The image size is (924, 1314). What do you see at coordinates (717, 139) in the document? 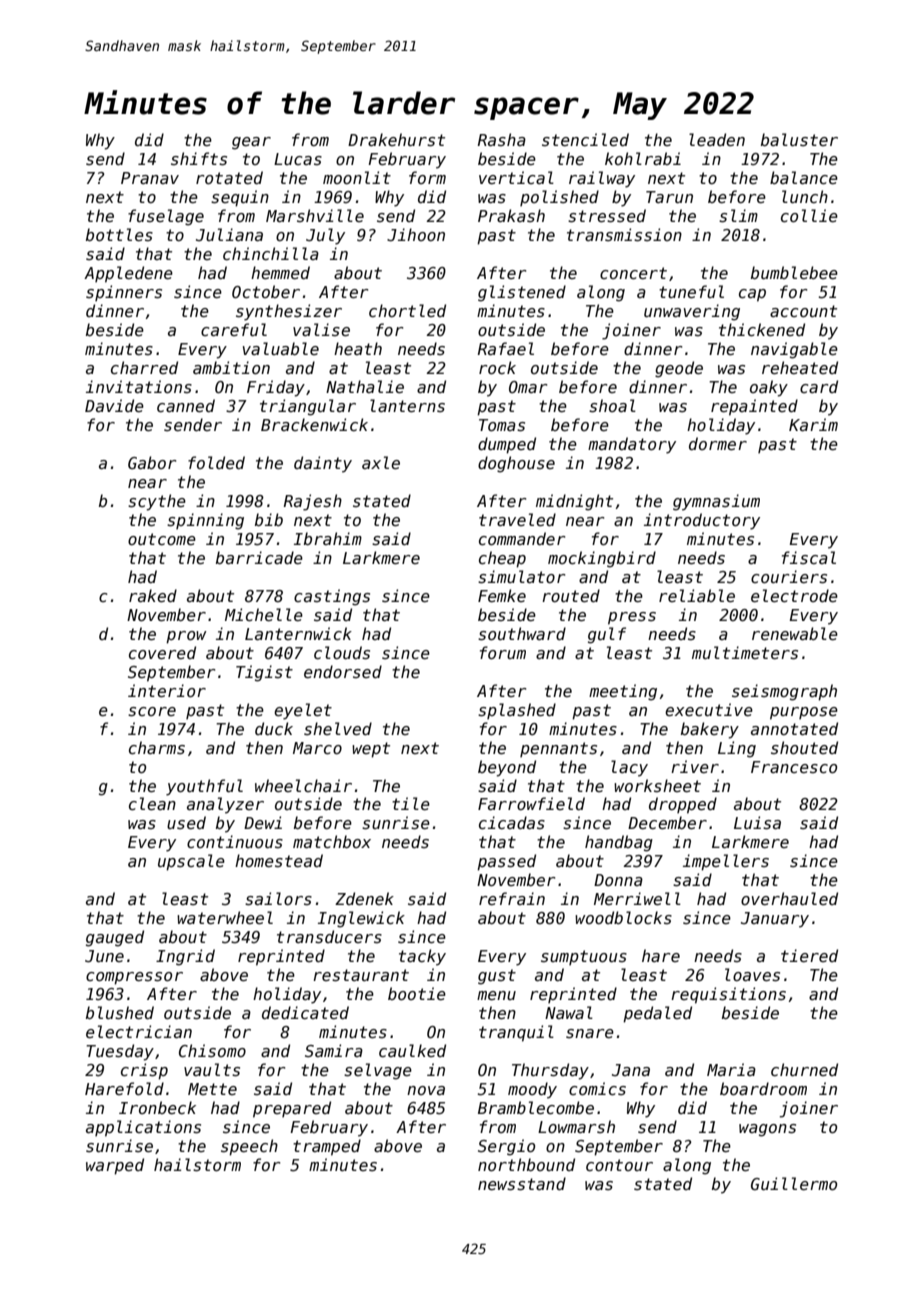
I see `leaden` at bounding box center [717, 139].
